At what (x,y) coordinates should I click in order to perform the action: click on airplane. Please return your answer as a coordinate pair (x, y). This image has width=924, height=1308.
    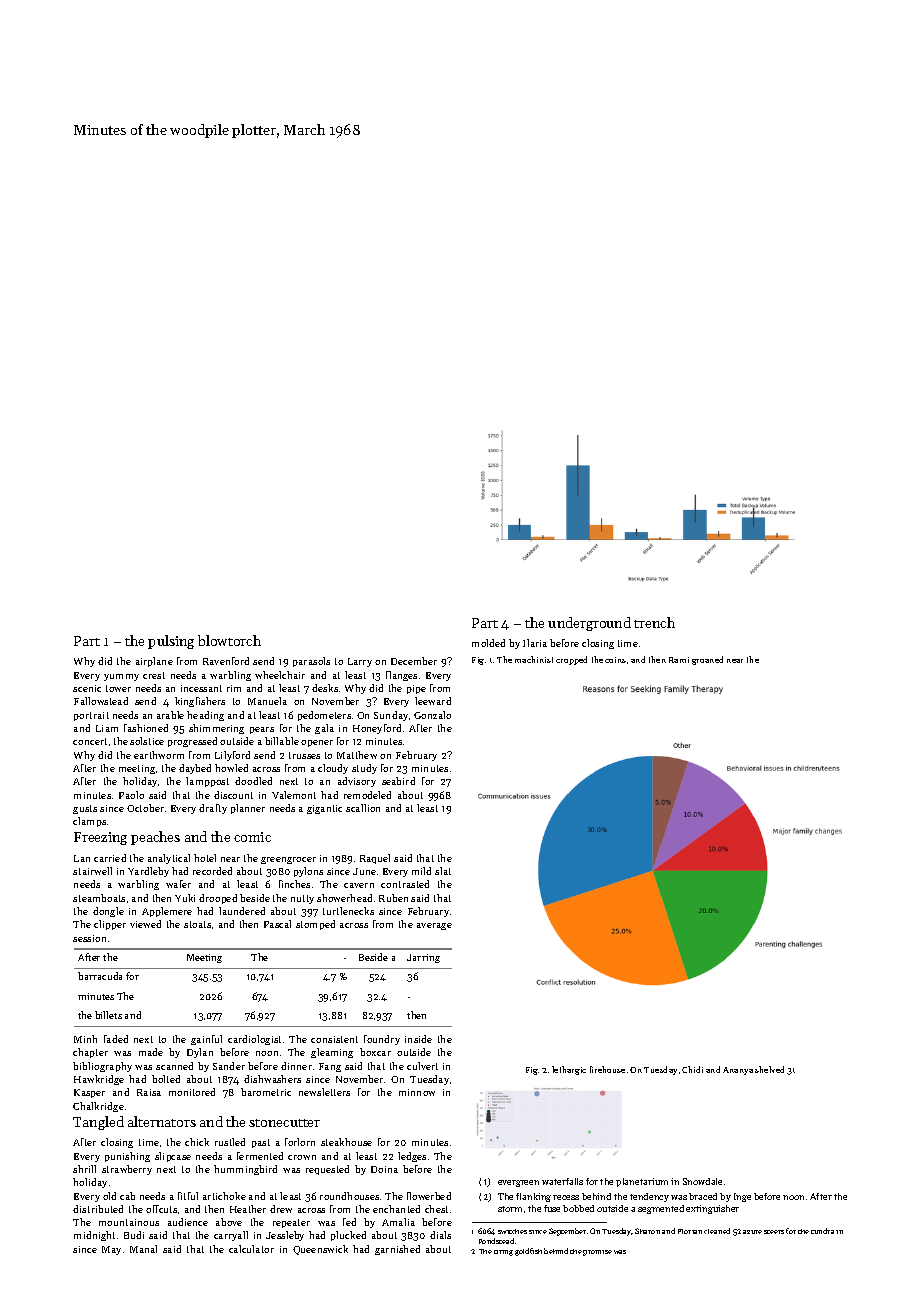
    Looking at the image, I should click on (154, 662).
